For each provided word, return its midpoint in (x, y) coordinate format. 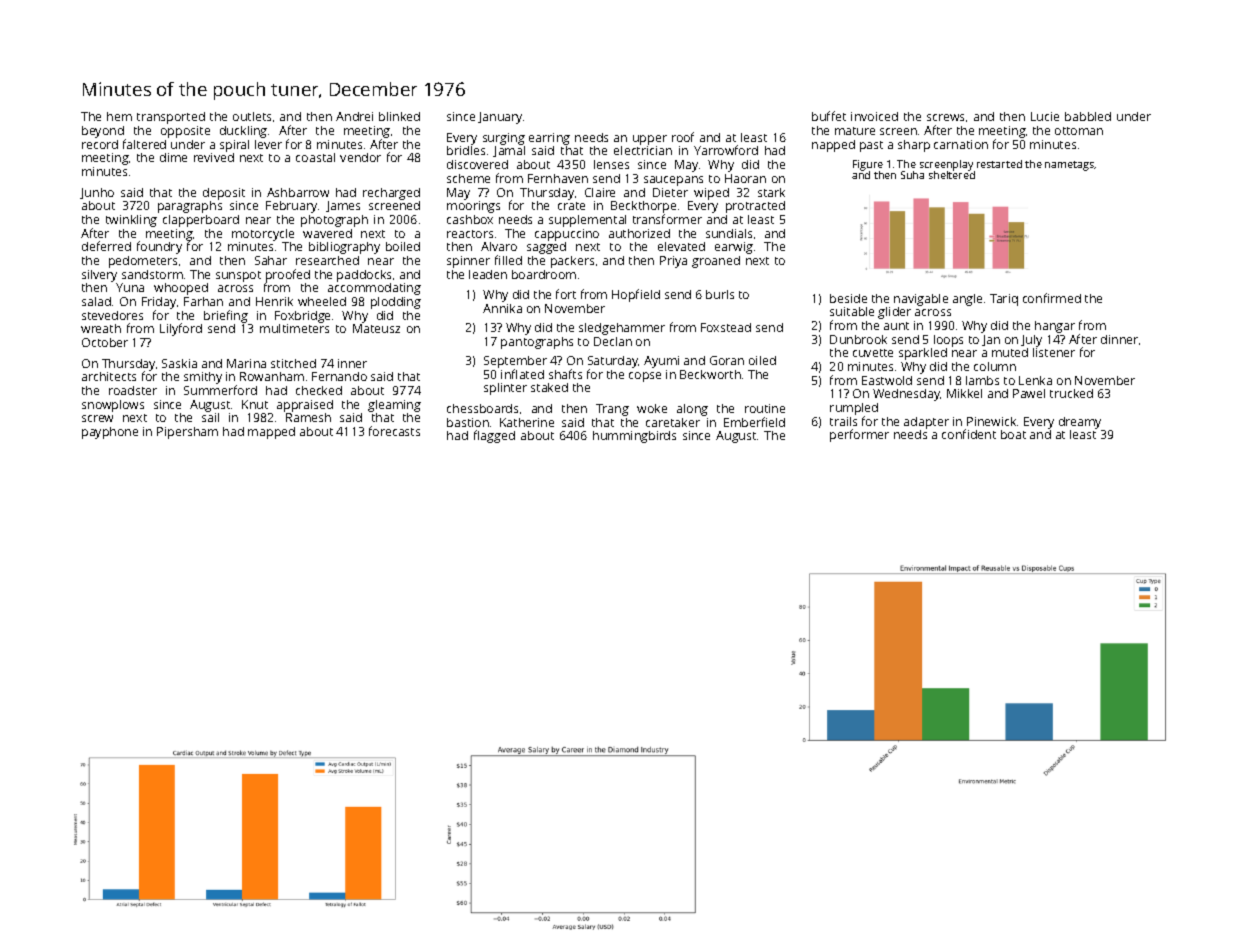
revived (214, 157)
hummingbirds (634, 437)
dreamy (1080, 423)
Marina (246, 363)
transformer (667, 219)
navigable (921, 300)
